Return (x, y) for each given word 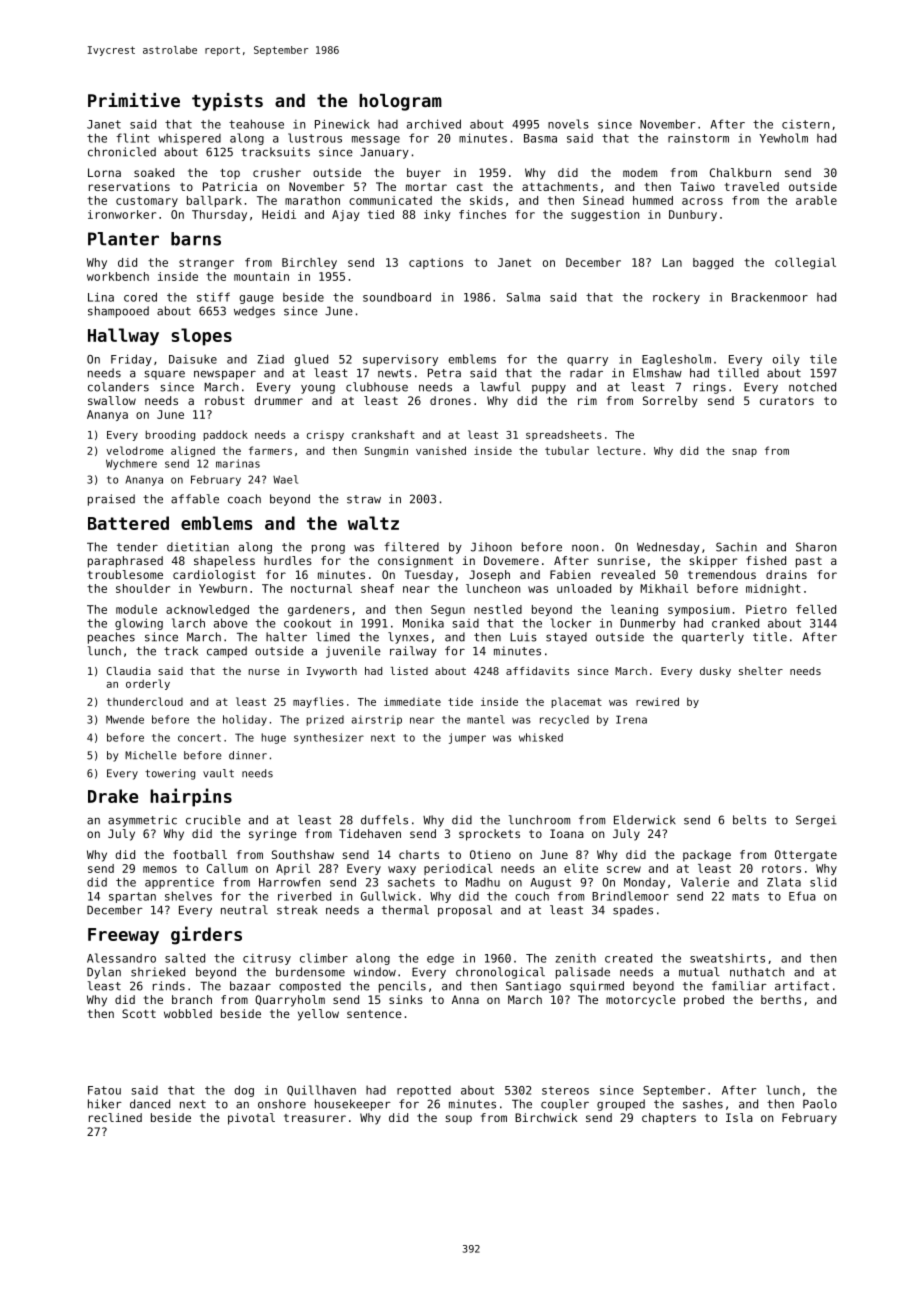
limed (333, 637)
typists (227, 102)
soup (459, 1120)
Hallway (123, 337)
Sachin (736, 547)
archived (434, 124)
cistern (805, 124)
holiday (245, 720)
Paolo (820, 1104)
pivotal (251, 1119)
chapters (669, 1119)
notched (812, 387)
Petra (444, 373)
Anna (465, 999)
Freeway (123, 936)
